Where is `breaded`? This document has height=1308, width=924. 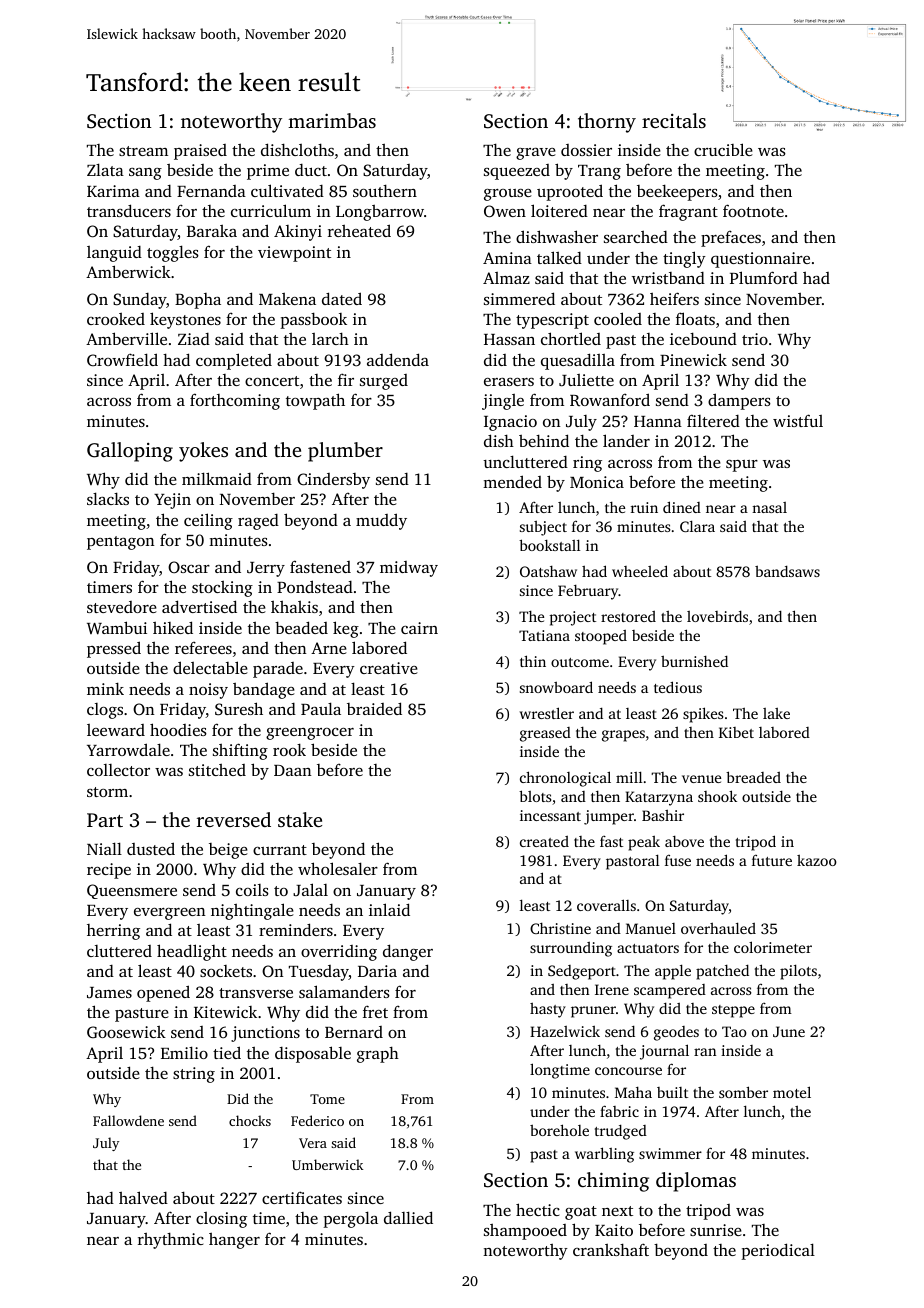
breaded is located at coordinates (753, 777).
